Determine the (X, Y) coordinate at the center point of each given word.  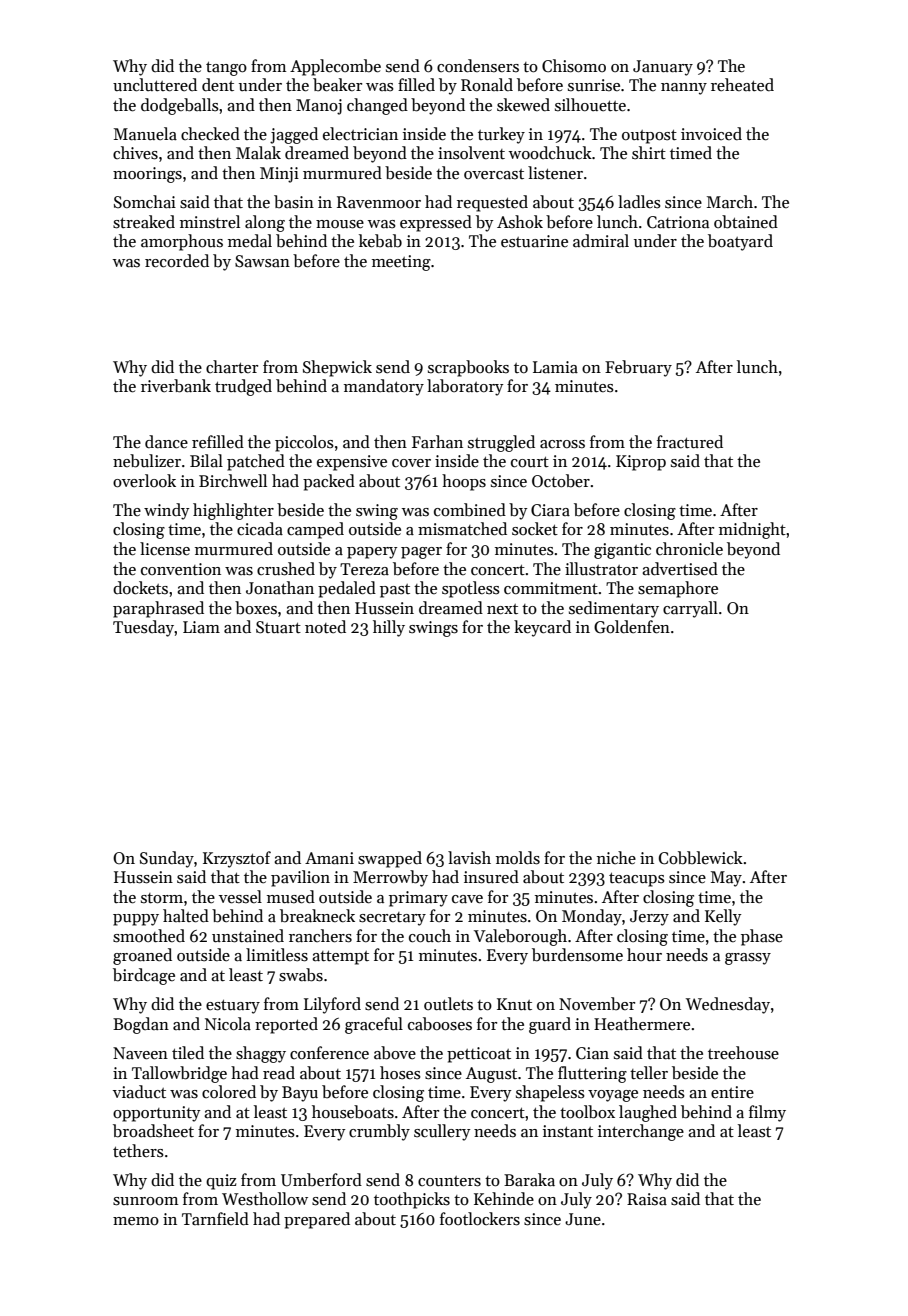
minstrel (210, 222)
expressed (436, 223)
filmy (767, 1113)
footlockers (480, 1219)
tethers (138, 1151)
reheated (742, 85)
